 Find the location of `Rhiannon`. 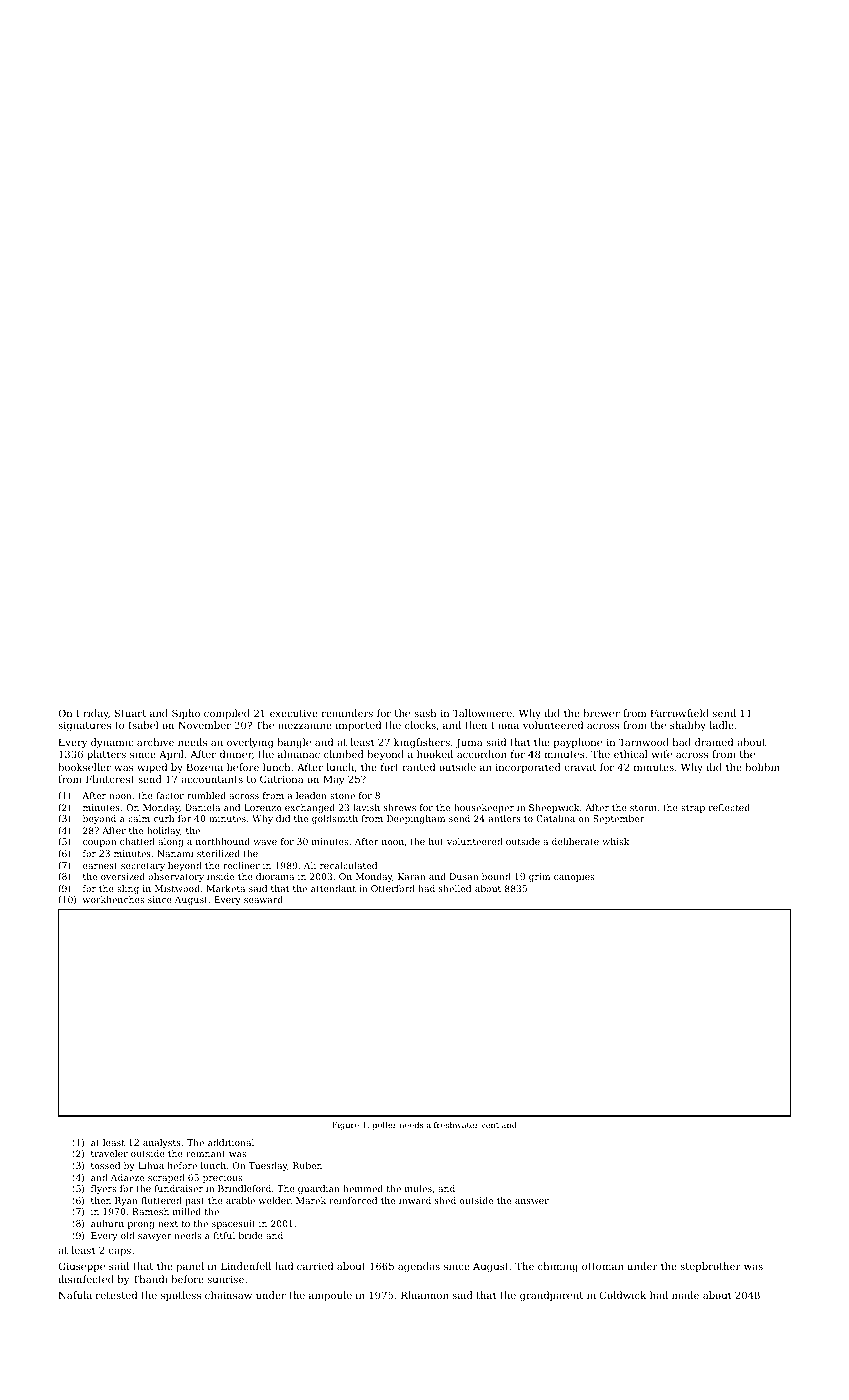

Rhiannon is located at coordinates (425, 1295).
